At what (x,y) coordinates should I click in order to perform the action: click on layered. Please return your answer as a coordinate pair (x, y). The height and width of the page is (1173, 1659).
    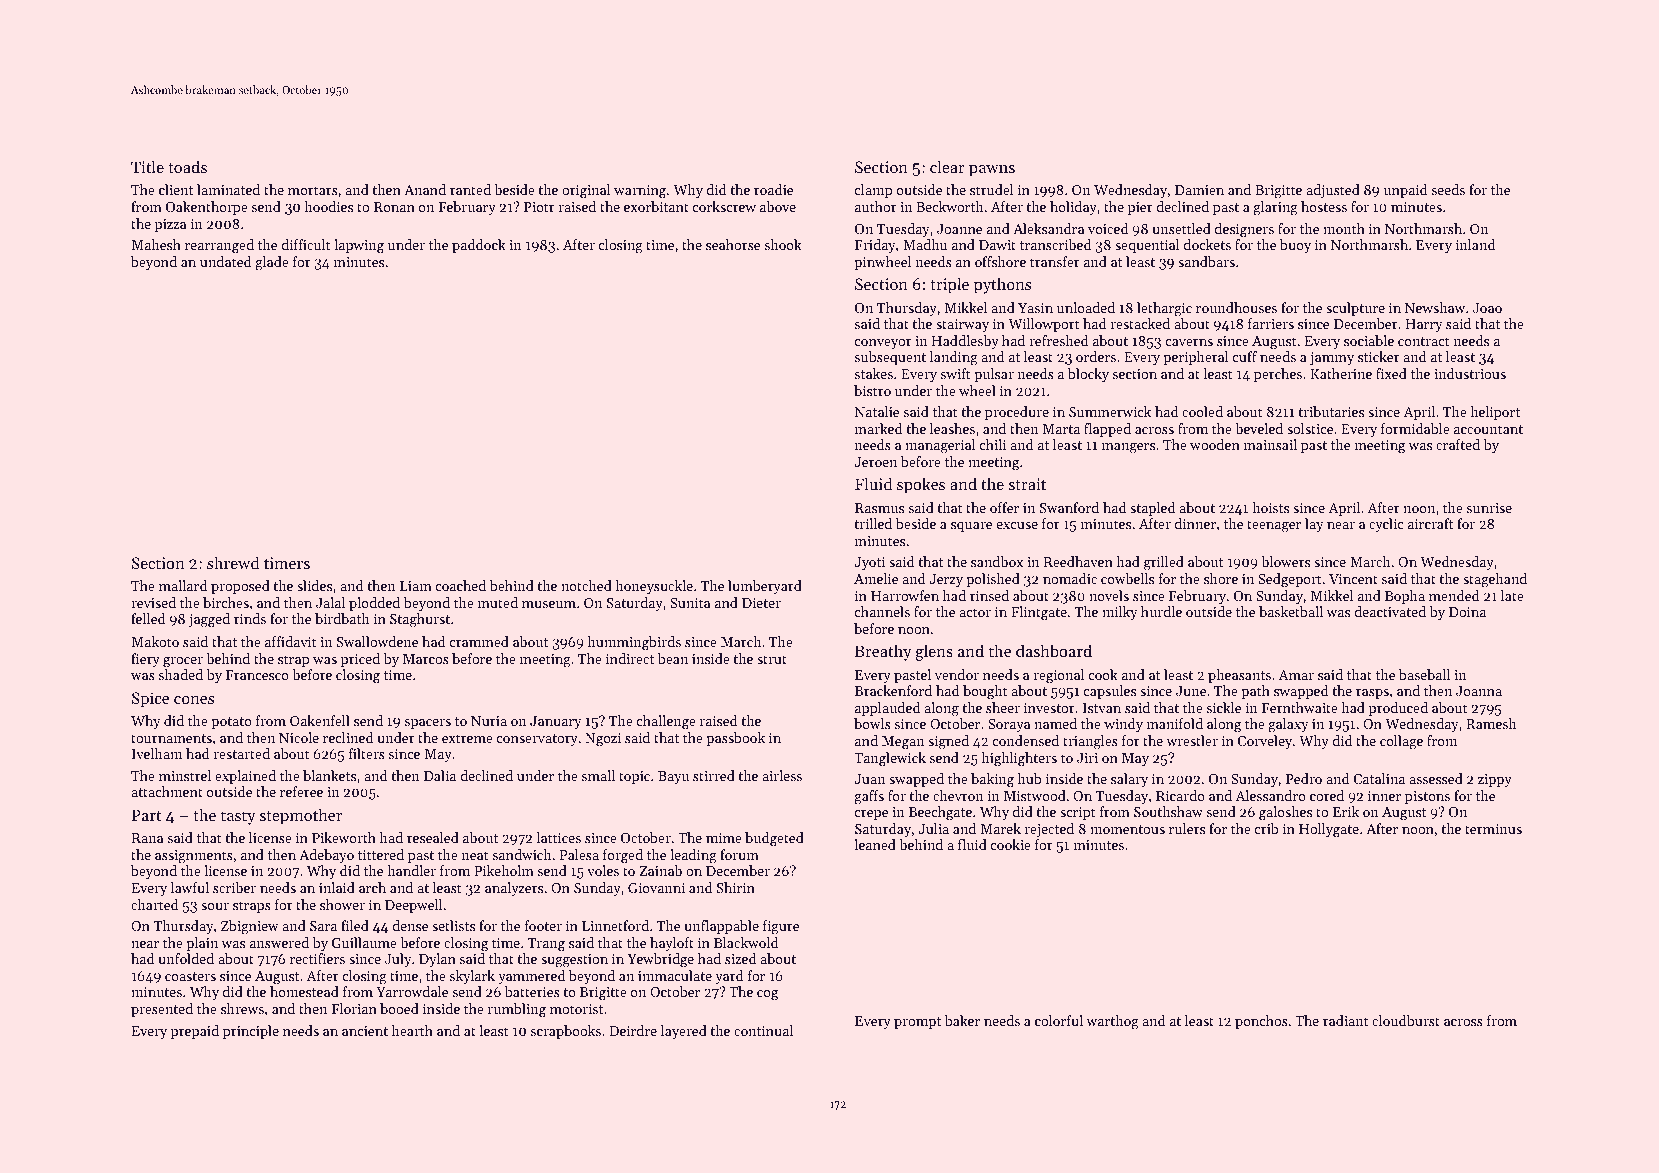
    Looking at the image, I should click on (684, 1032).
